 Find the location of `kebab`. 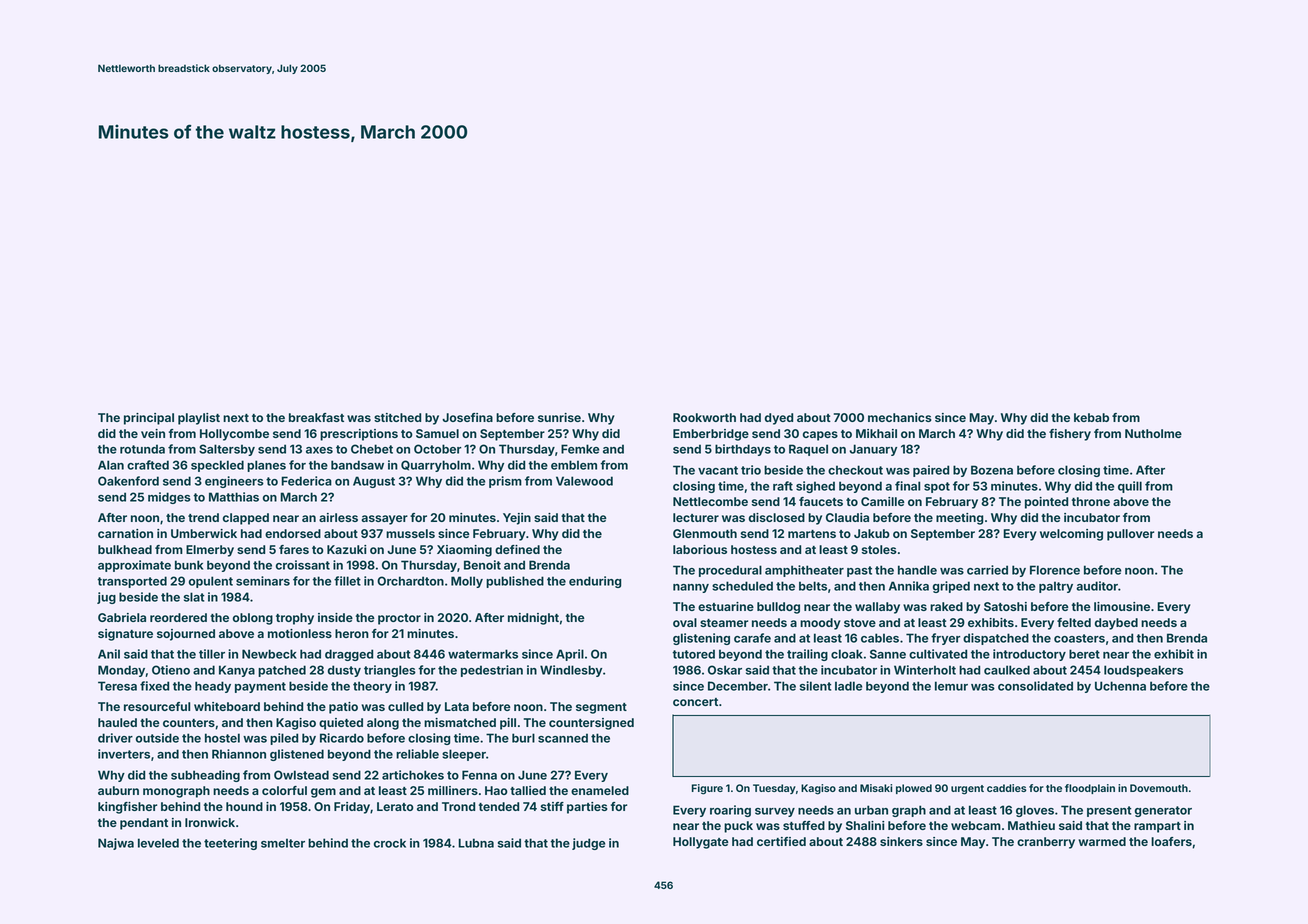

kebab is located at coordinates (1091, 417).
